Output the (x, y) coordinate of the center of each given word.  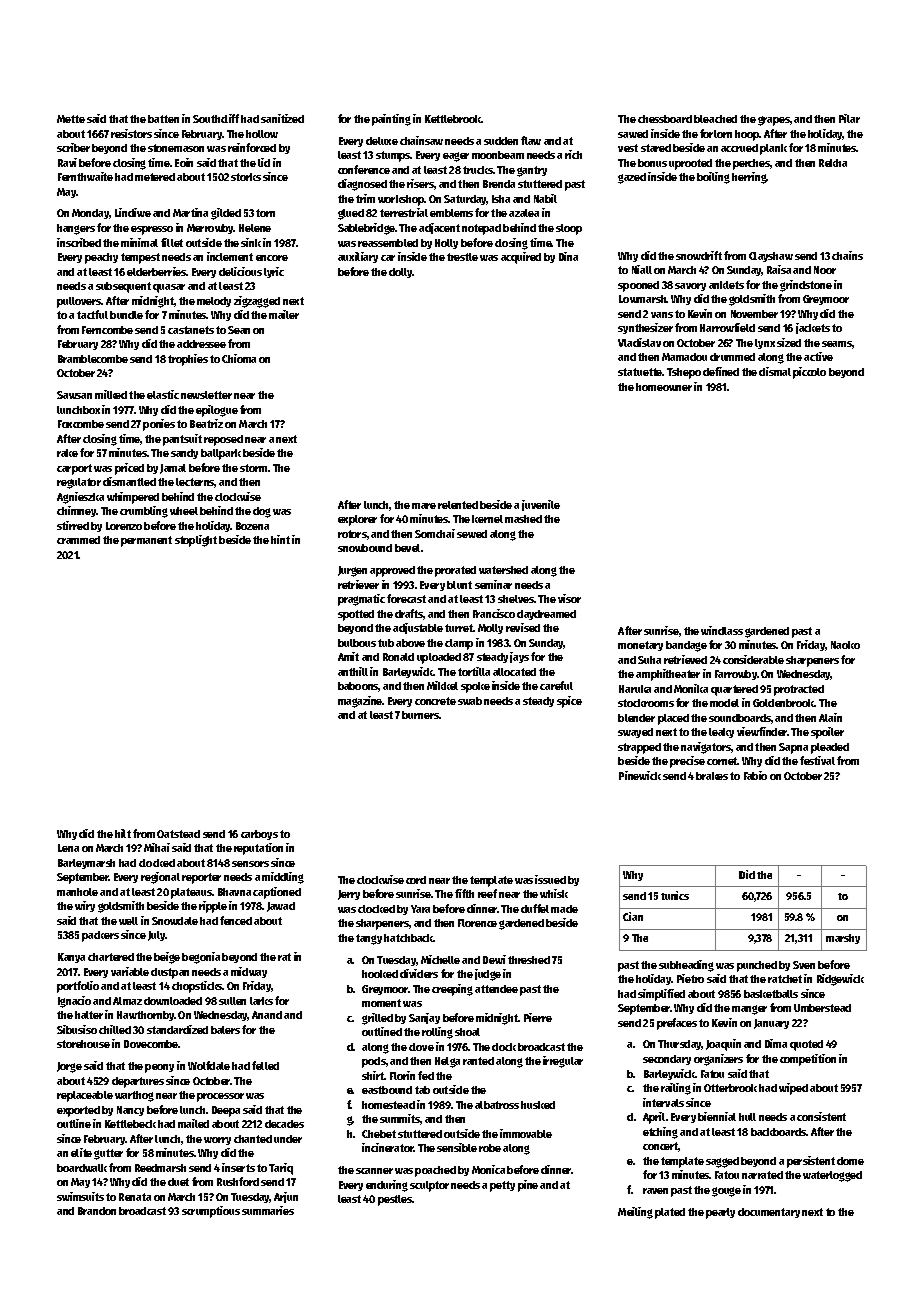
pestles (395, 1200)
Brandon (97, 1211)
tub (386, 643)
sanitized (282, 118)
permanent (146, 541)
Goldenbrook (784, 703)
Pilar (849, 118)
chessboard (665, 119)
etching (660, 1133)
